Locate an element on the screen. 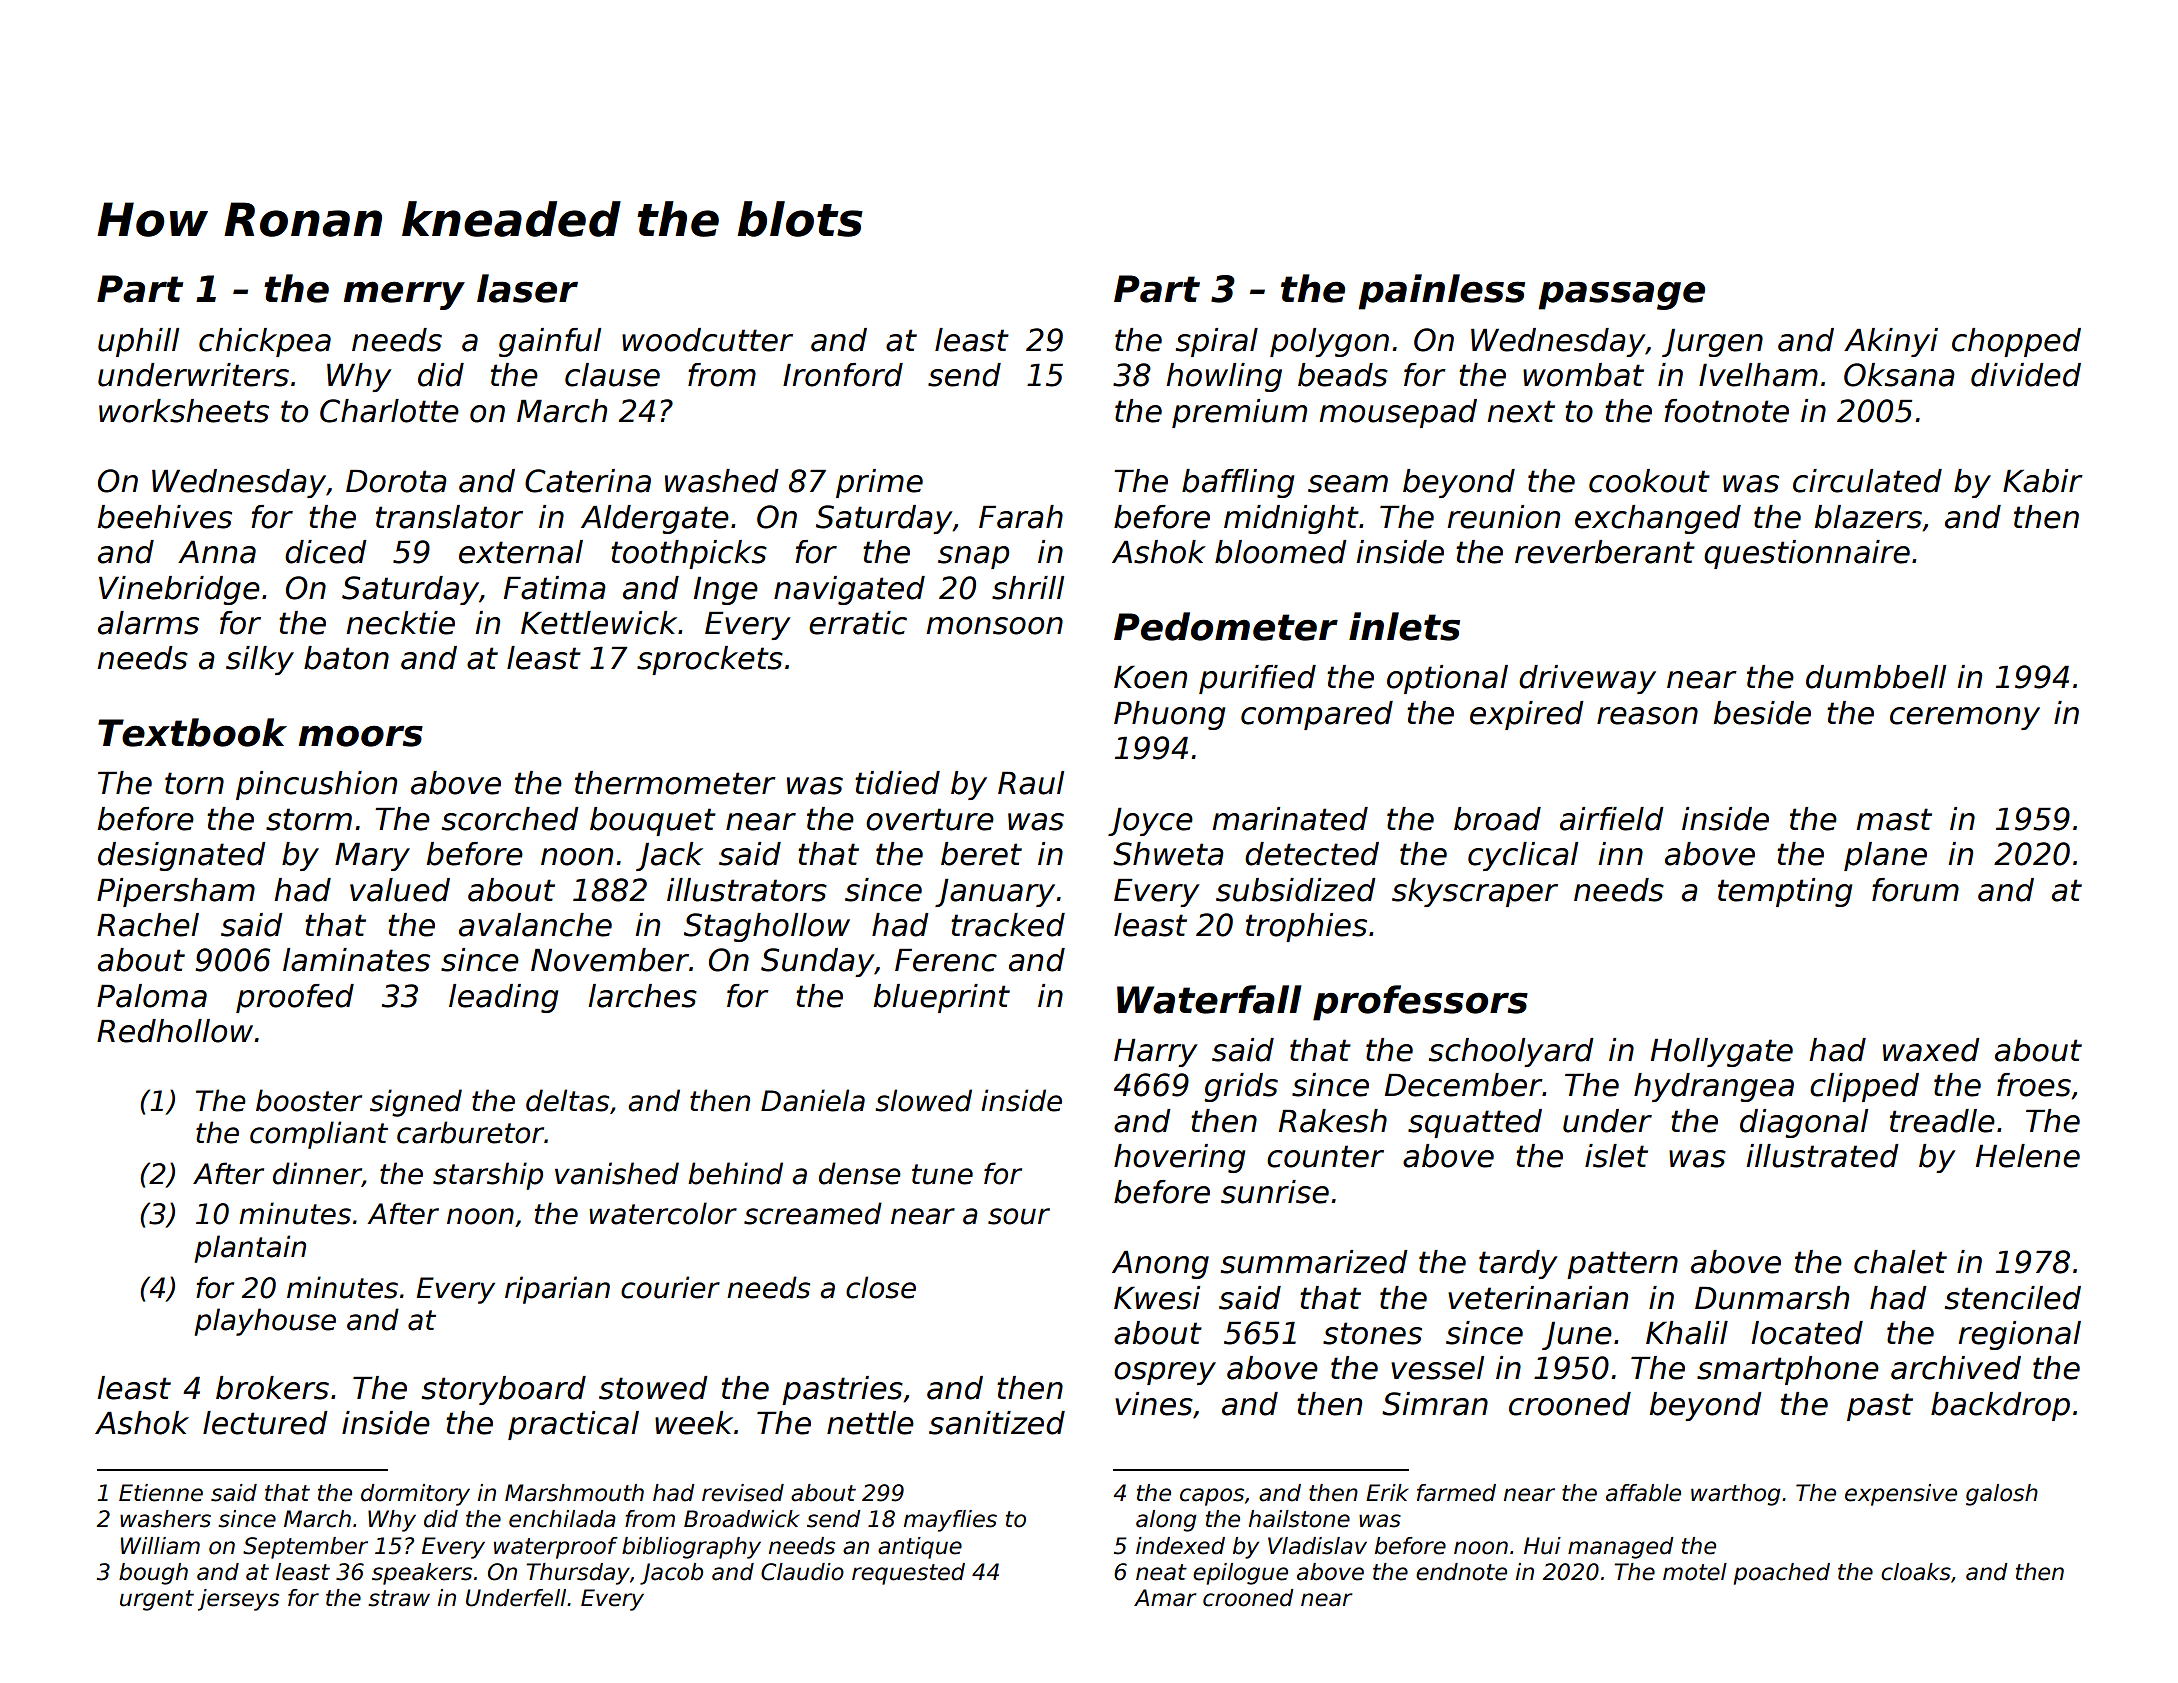 This screenshot has width=2178, height=1683. Harry is located at coordinates (1156, 1052).
